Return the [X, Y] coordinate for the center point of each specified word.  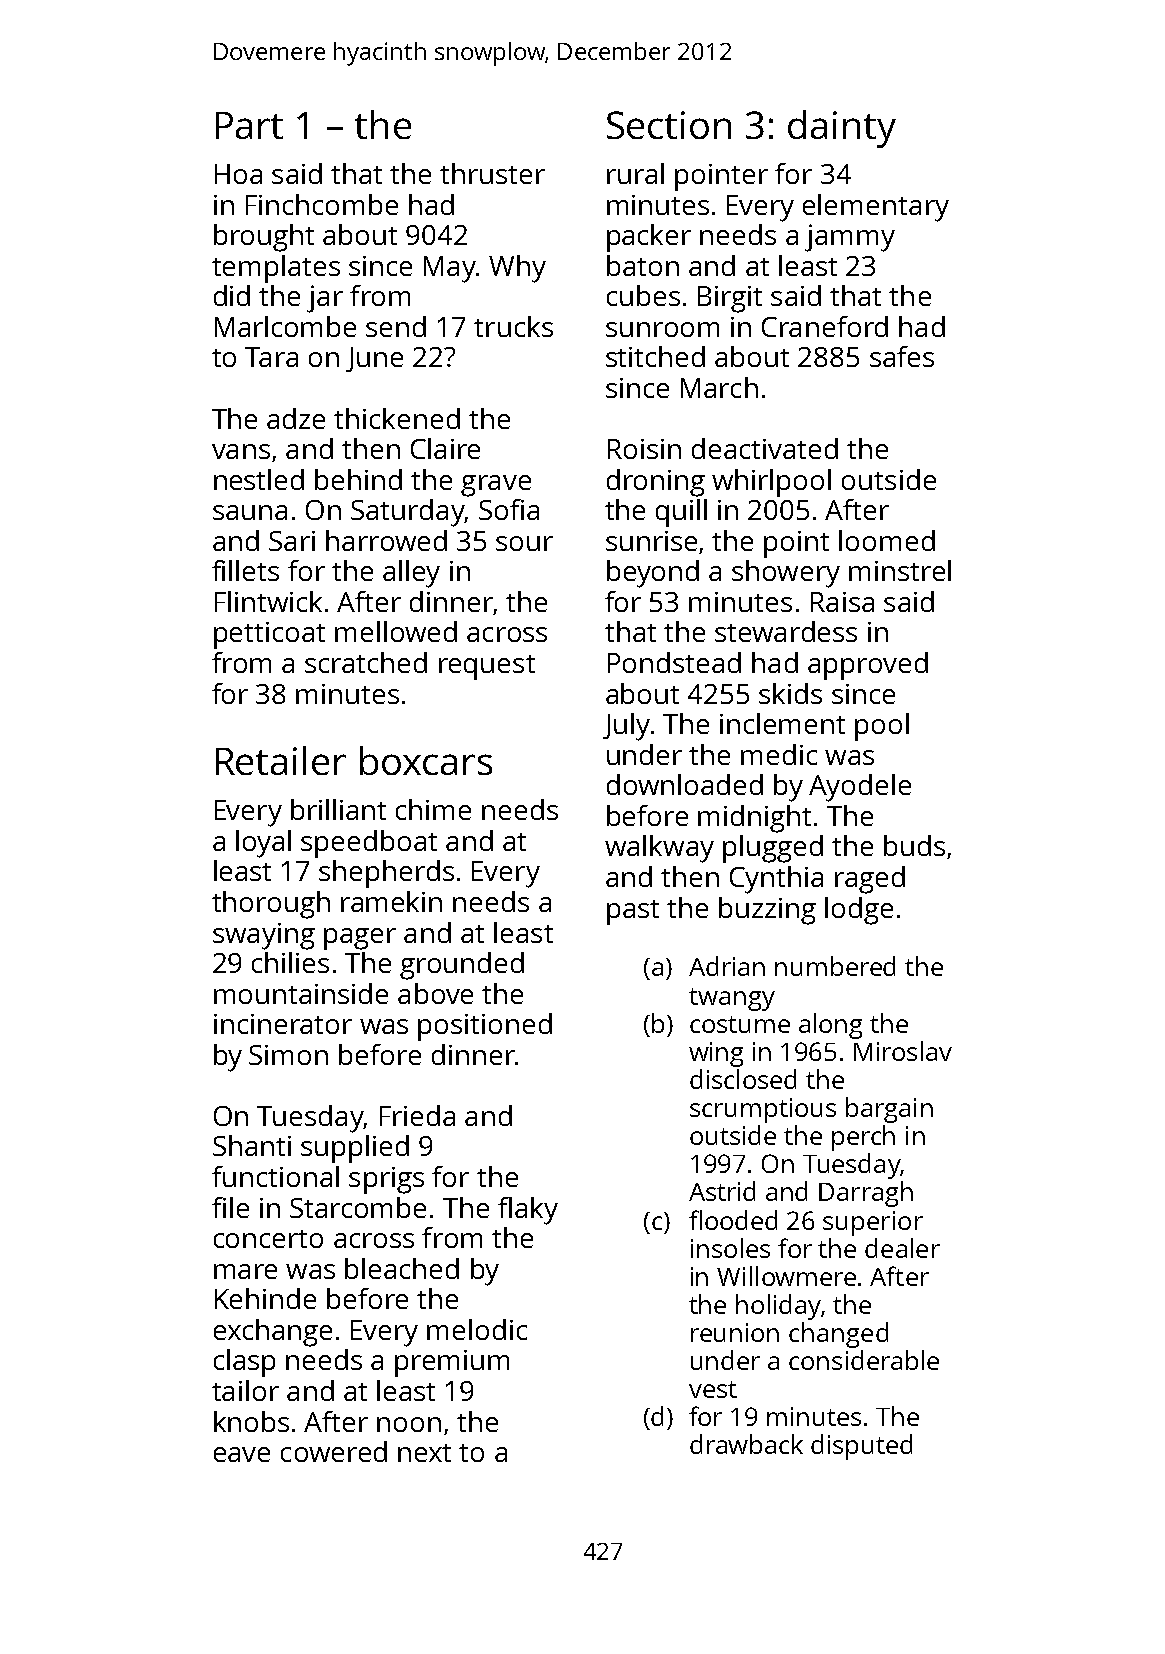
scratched [366, 662]
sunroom [662, 329]
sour [524, 543]
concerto [268, 1239]
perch [863, 1138]
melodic [477, 1329]
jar [325, 299]
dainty [842, 129]
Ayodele [860, 788]
